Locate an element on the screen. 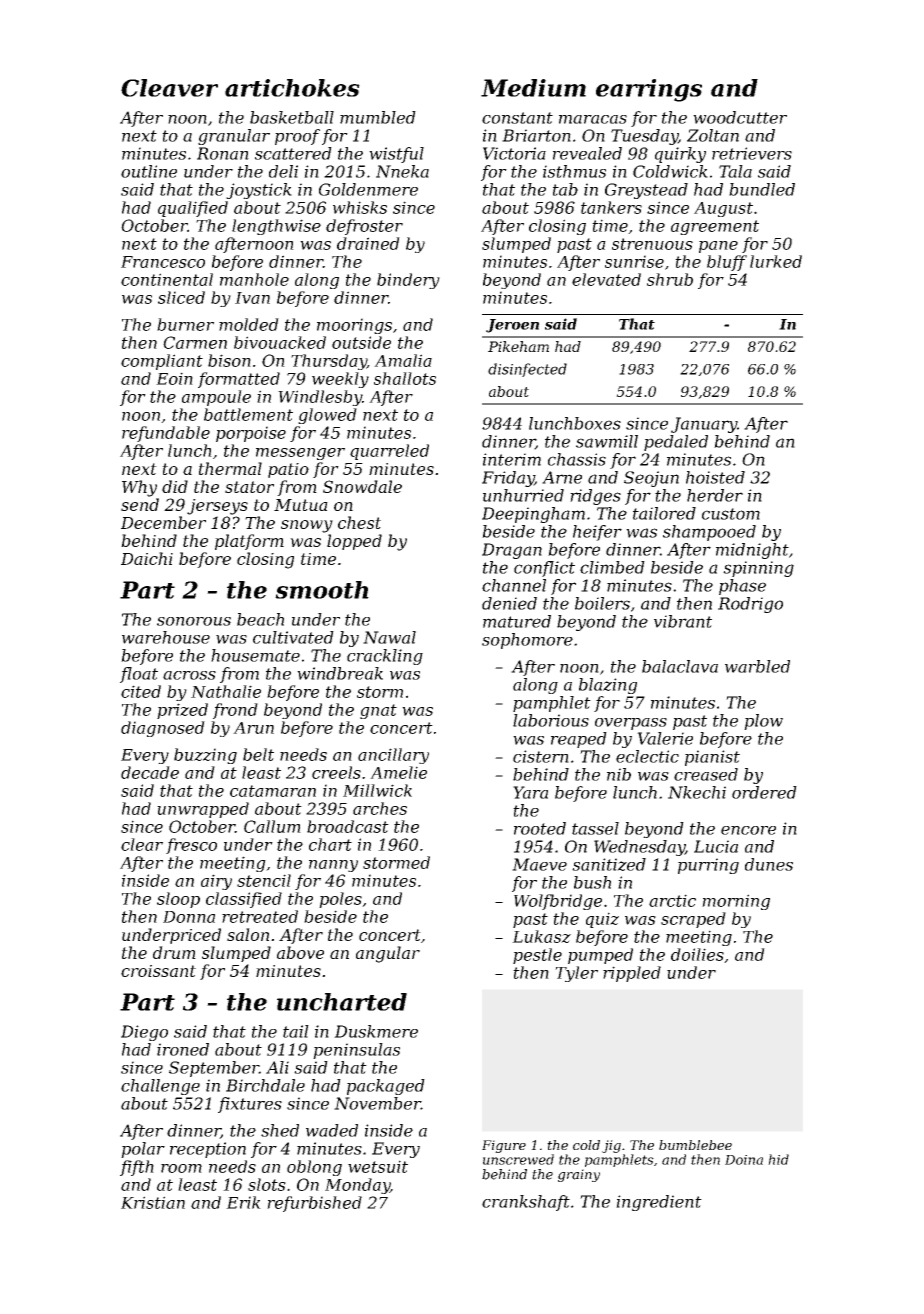 Image resolution: width=924 pixels, height=1314 pixels. Friday is located at coordinates (508, 479).
